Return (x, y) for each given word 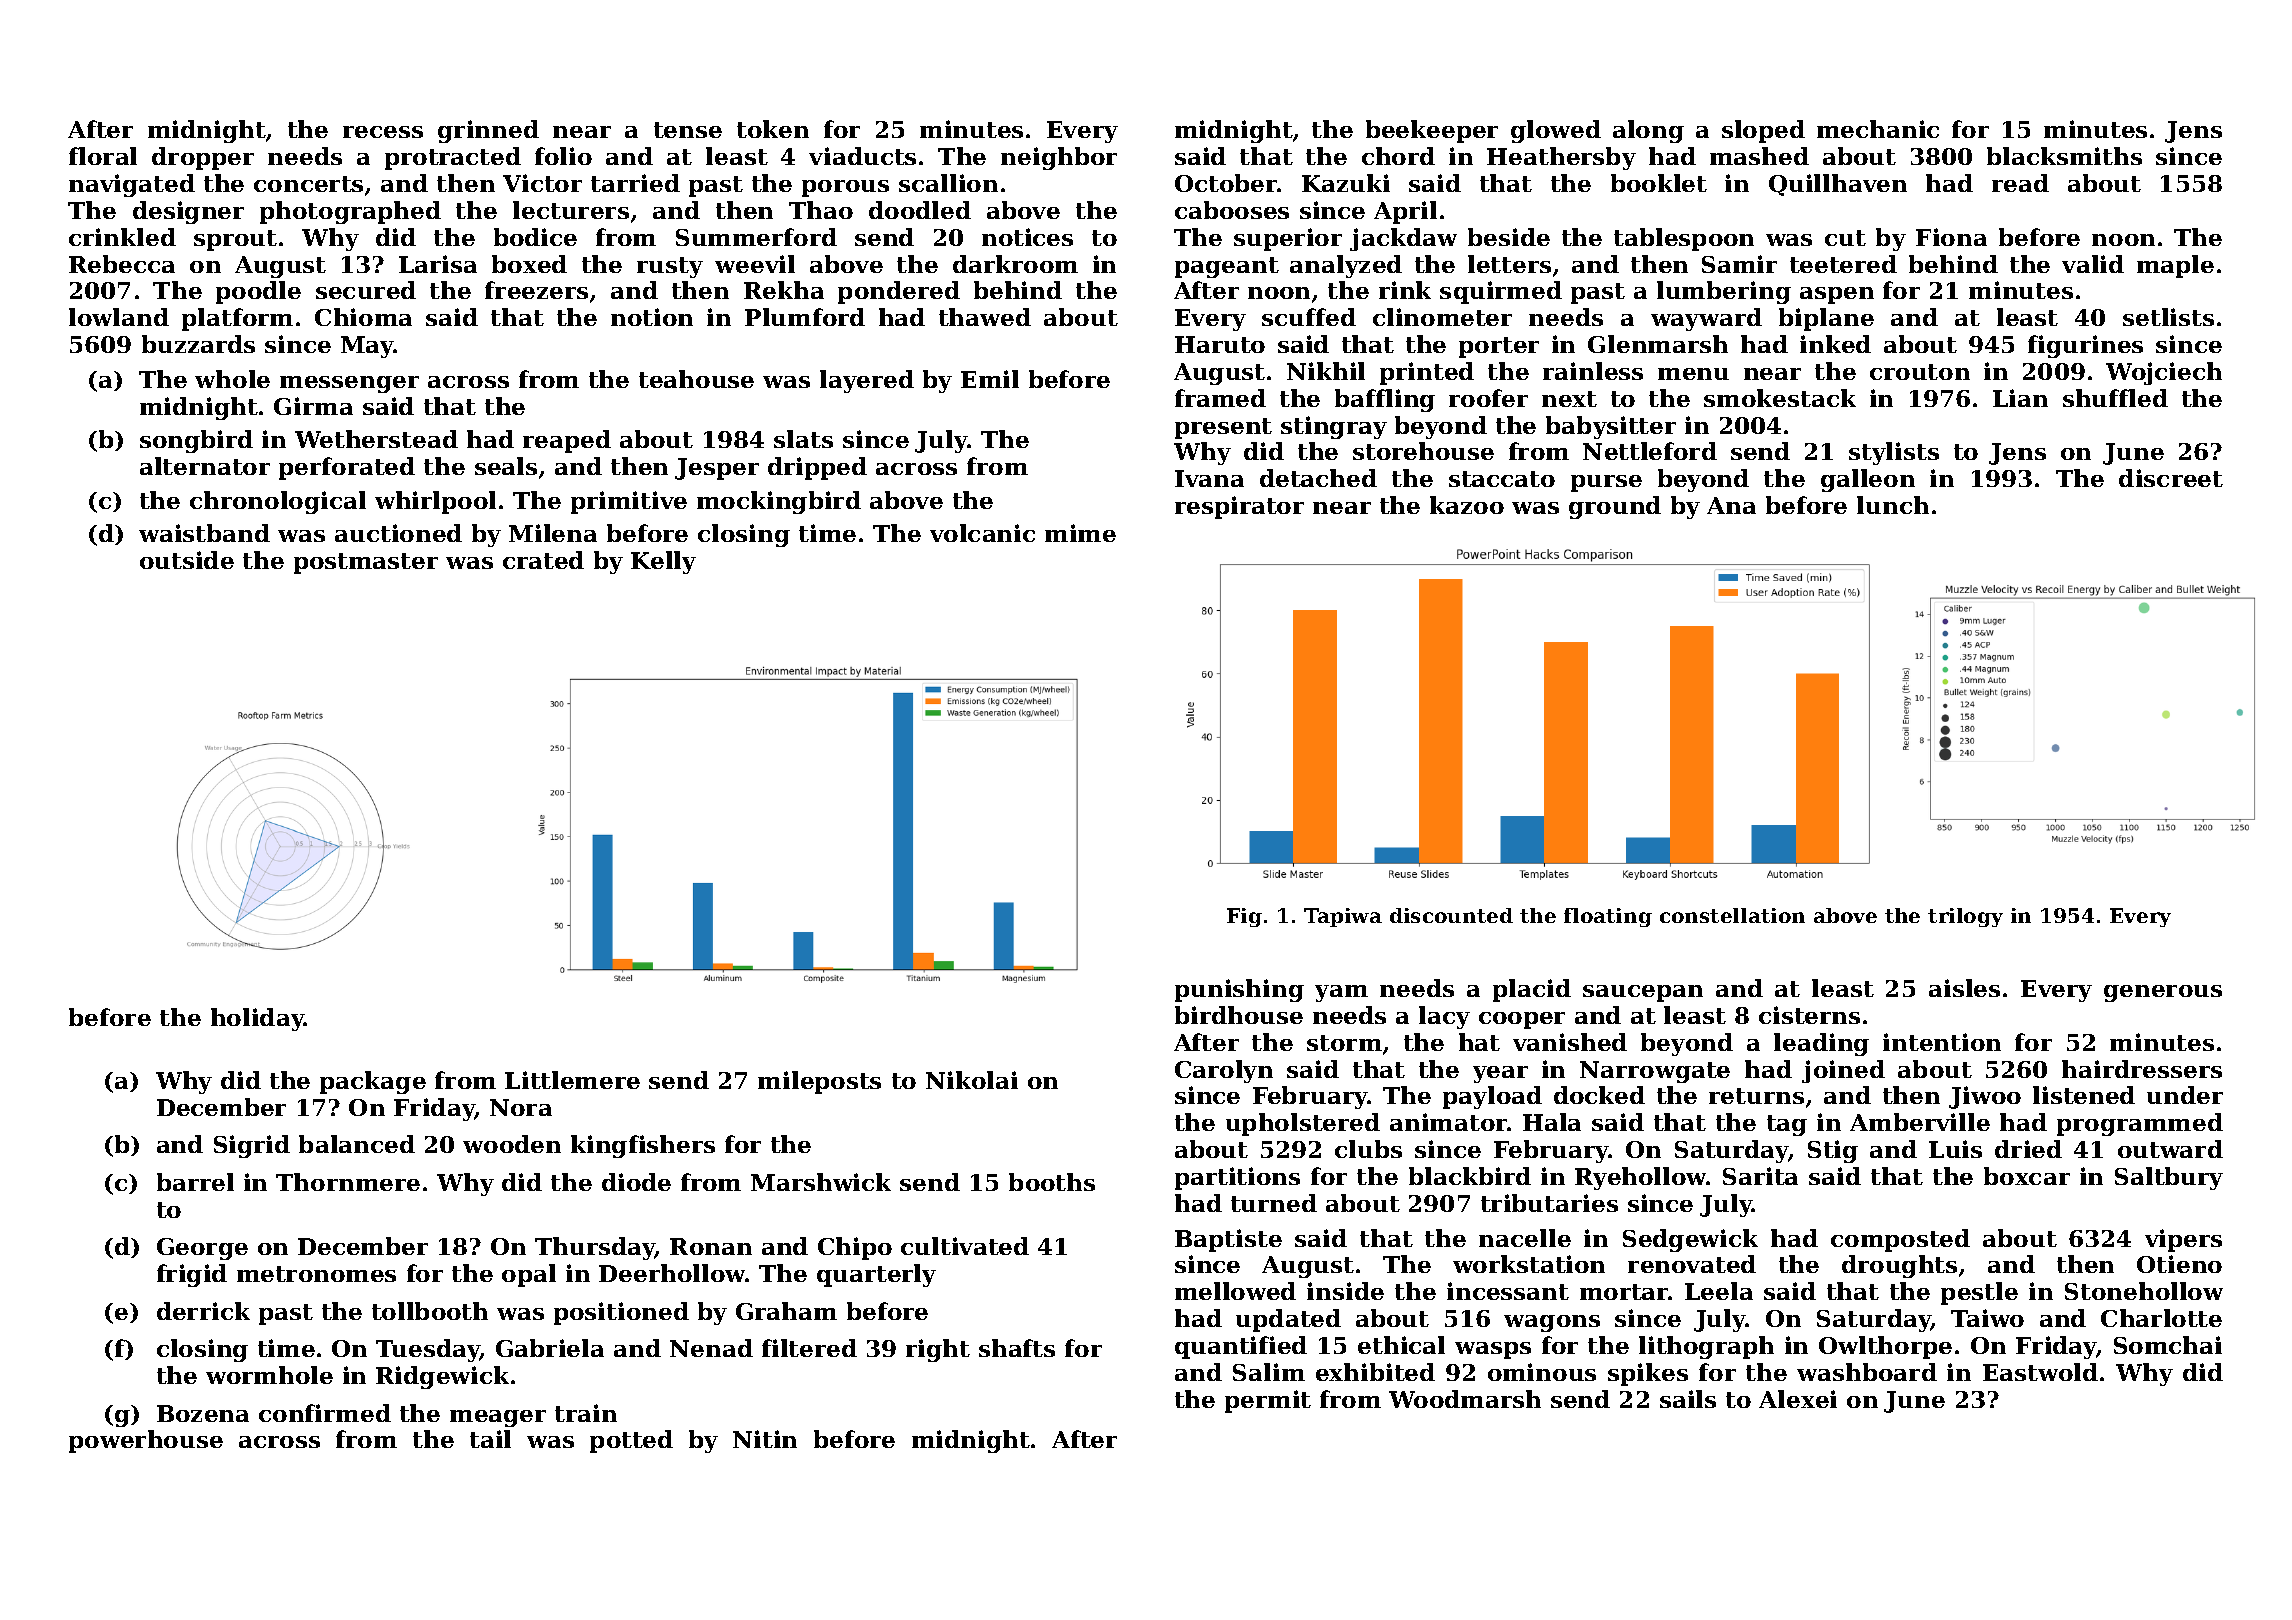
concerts (308, 184)
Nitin (765, 1439)
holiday (257, 1019)
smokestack (1780, 398)
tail (490, 1439)
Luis (1955, 1149)
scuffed (1309, 317)
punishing (1239, 990)
